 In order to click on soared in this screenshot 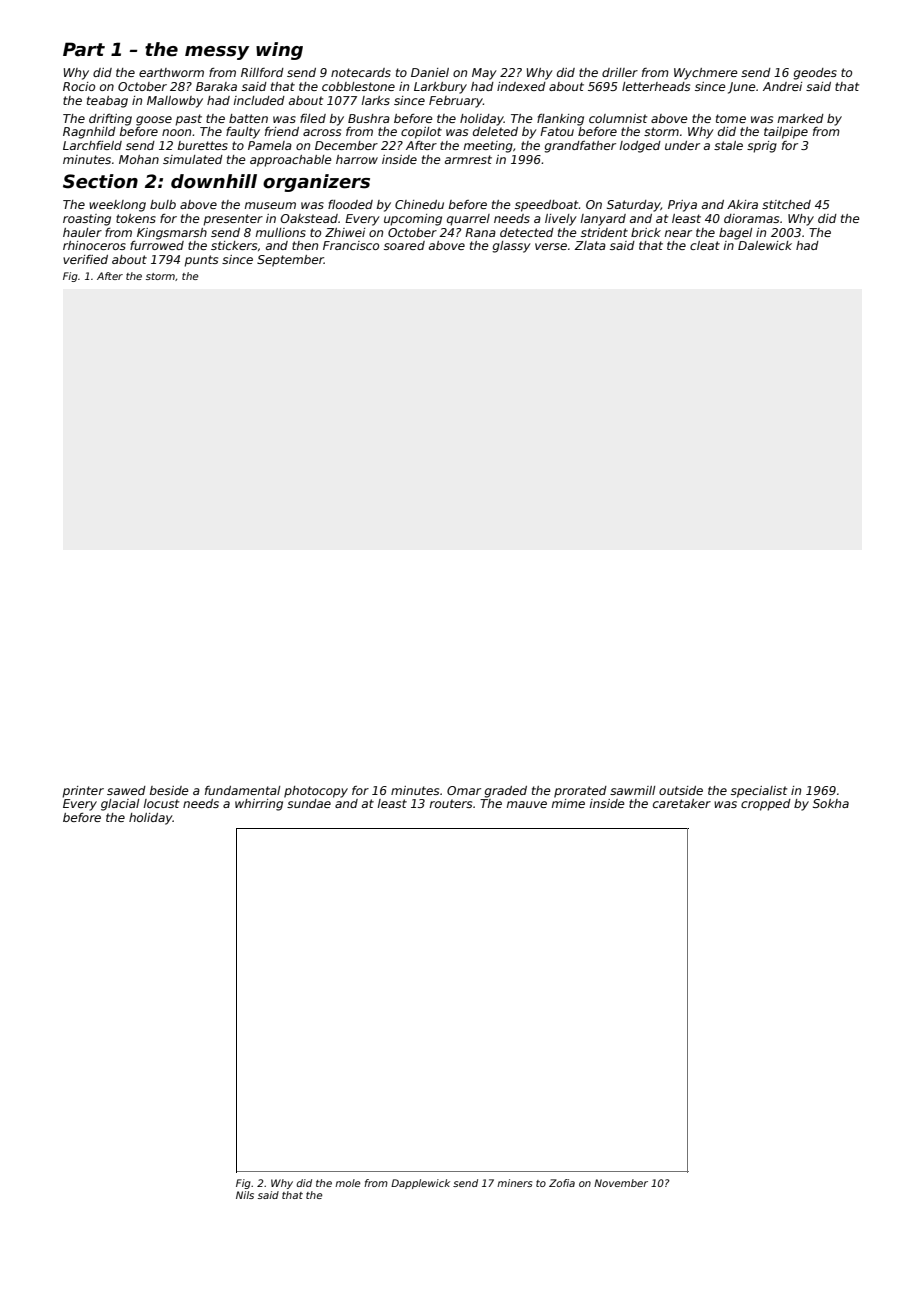, I will do `click(404, 245)`.
